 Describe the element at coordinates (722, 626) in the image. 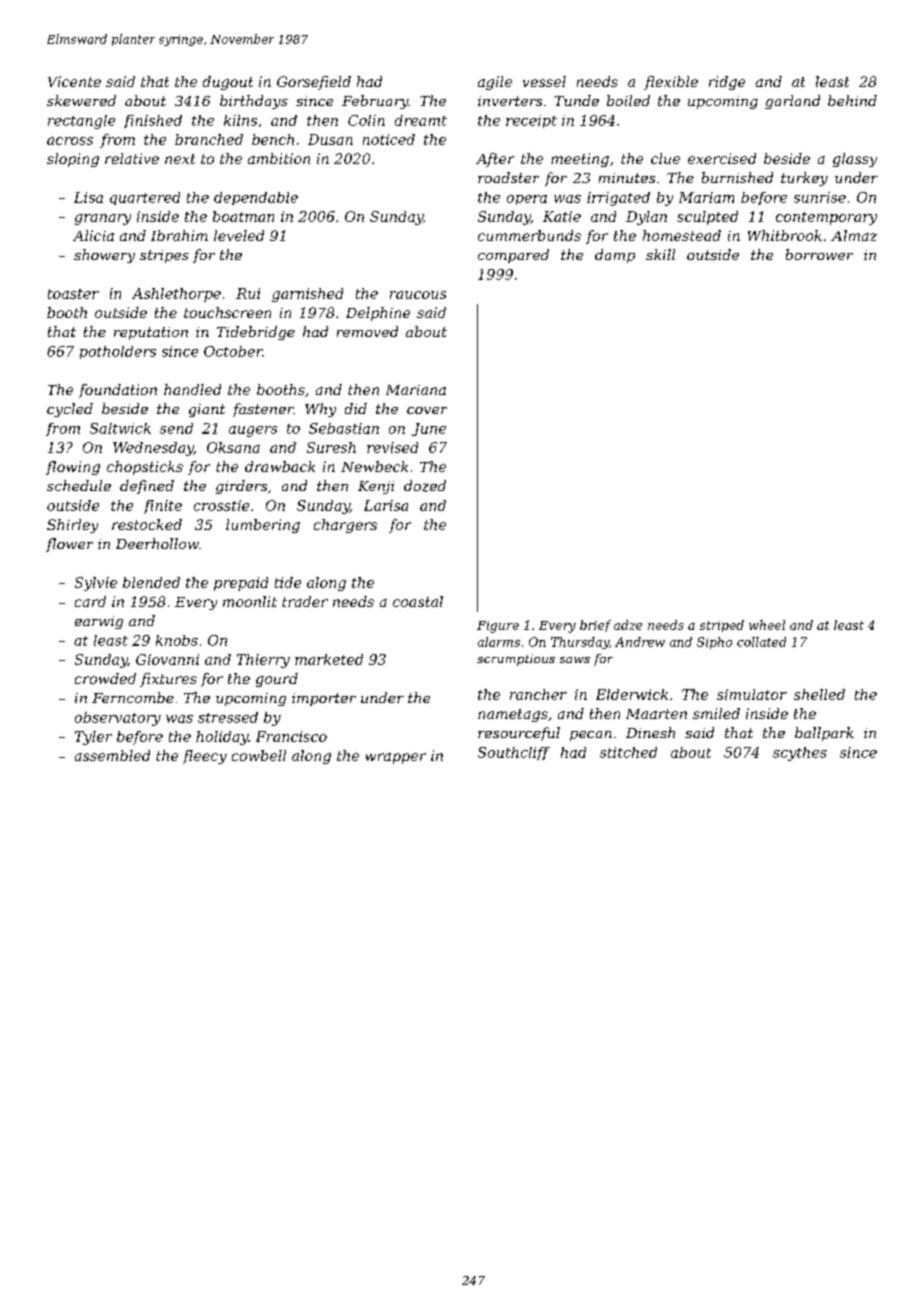

I see `striped` at that location.
